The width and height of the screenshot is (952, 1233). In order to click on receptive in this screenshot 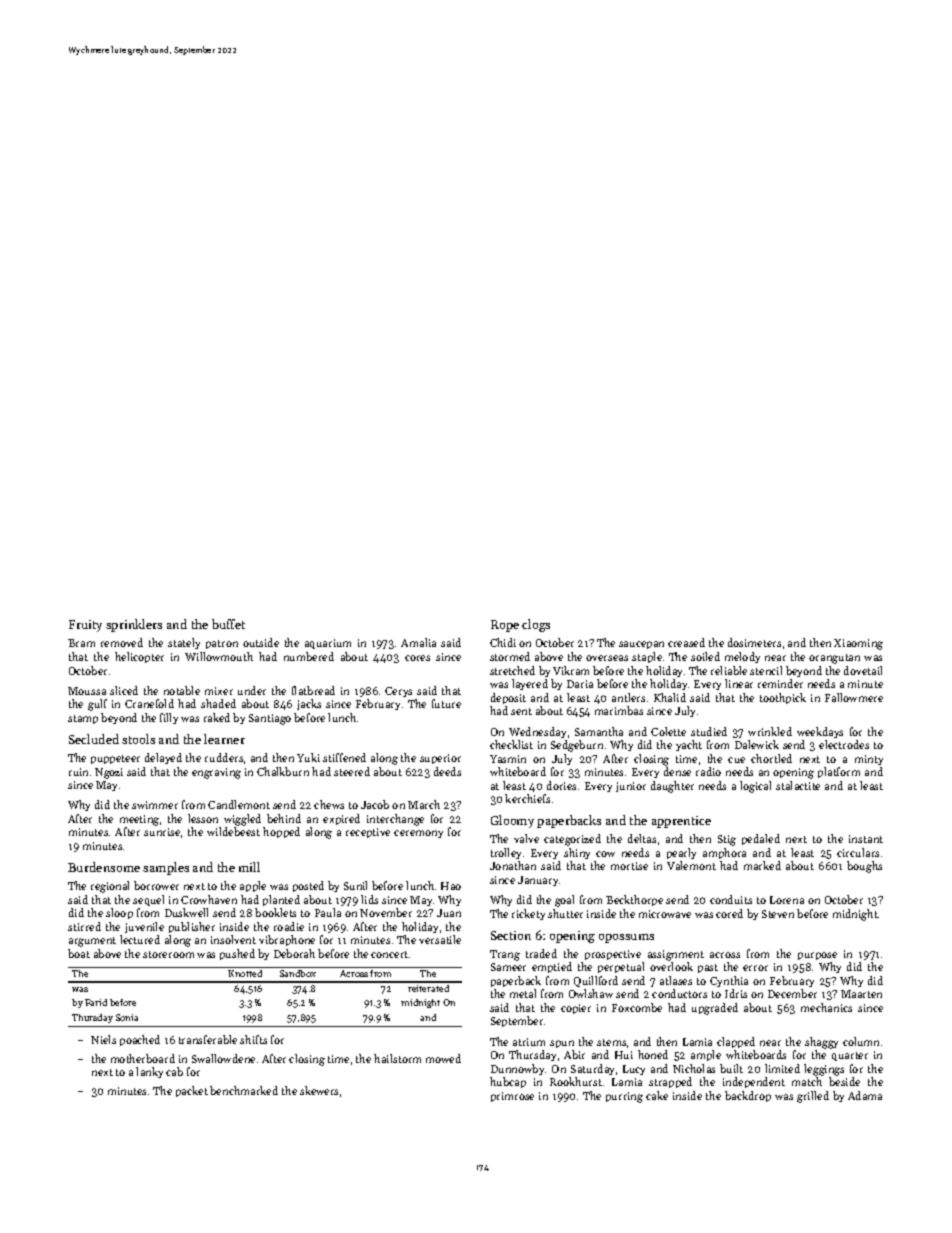, I will do `click(368, 833)`.
